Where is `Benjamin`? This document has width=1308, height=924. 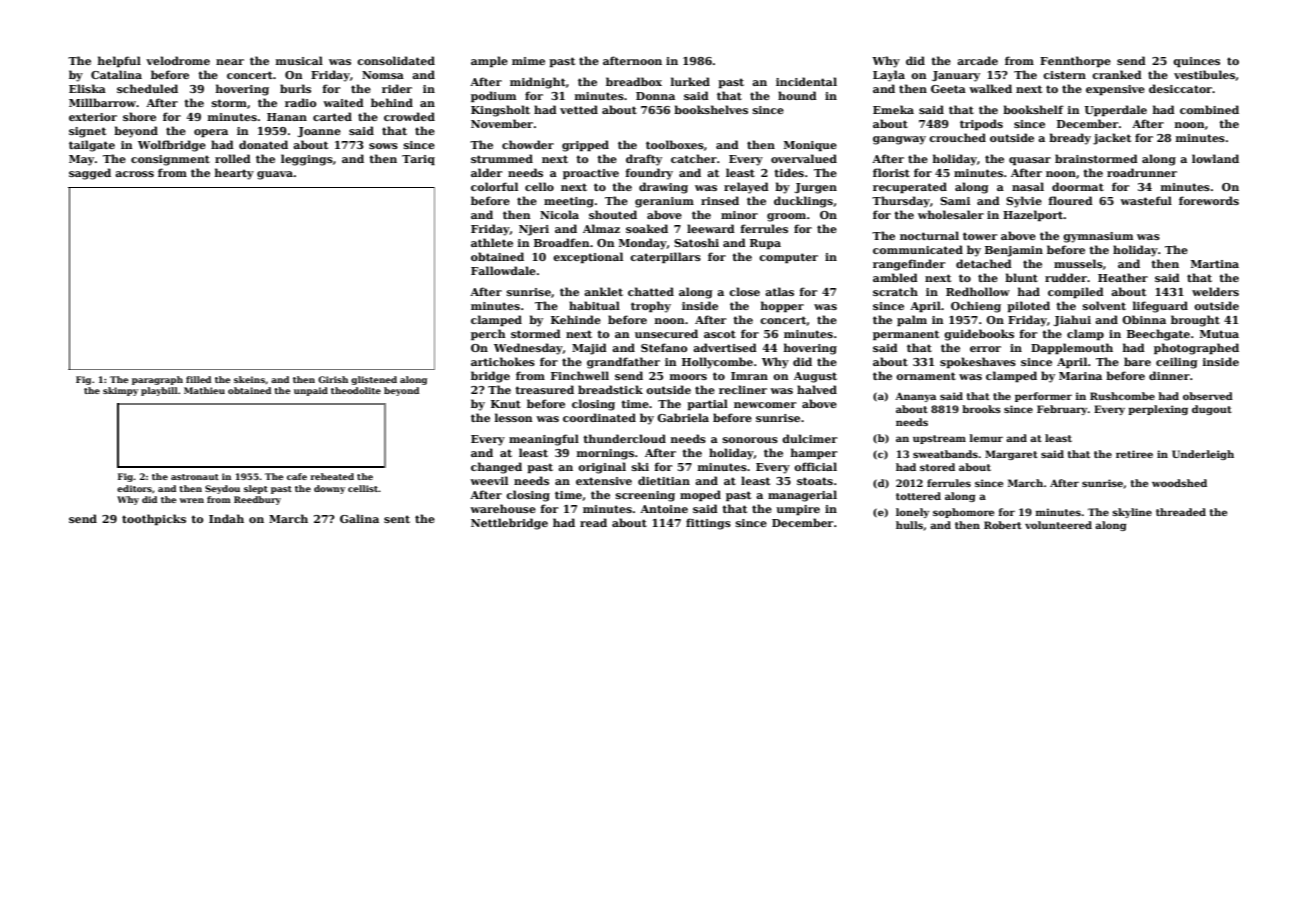 Benjamin is located at coordinates (1014, 251).
